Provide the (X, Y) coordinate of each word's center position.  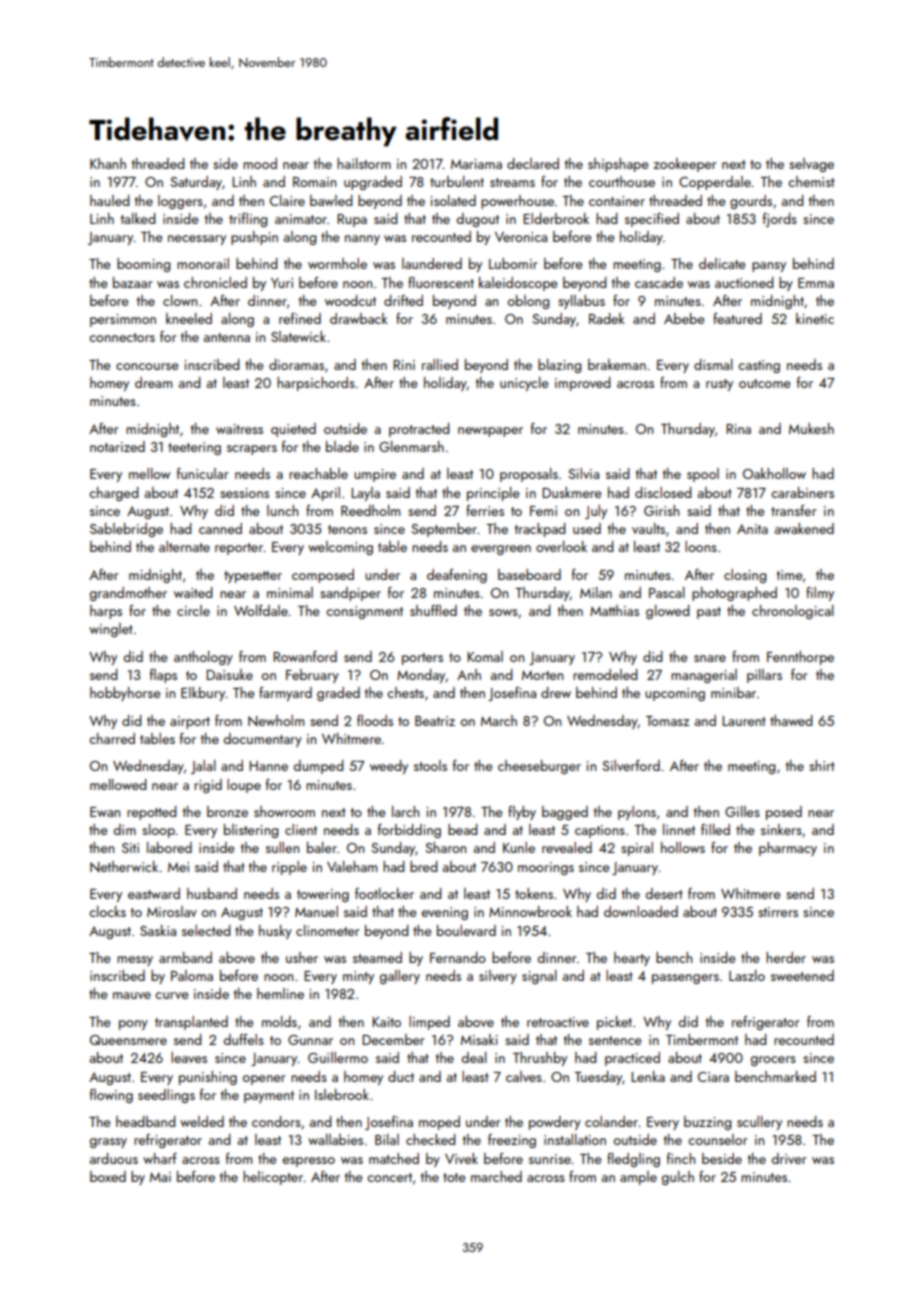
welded (202, 1121)
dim (125, 829)
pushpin (254, 238)
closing (745, 576)
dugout (478, 220)
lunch (282, 510)
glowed (668, 612)
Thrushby (540, 1059)
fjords (780, 220)
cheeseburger (539, 767)
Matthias (614, 610)
